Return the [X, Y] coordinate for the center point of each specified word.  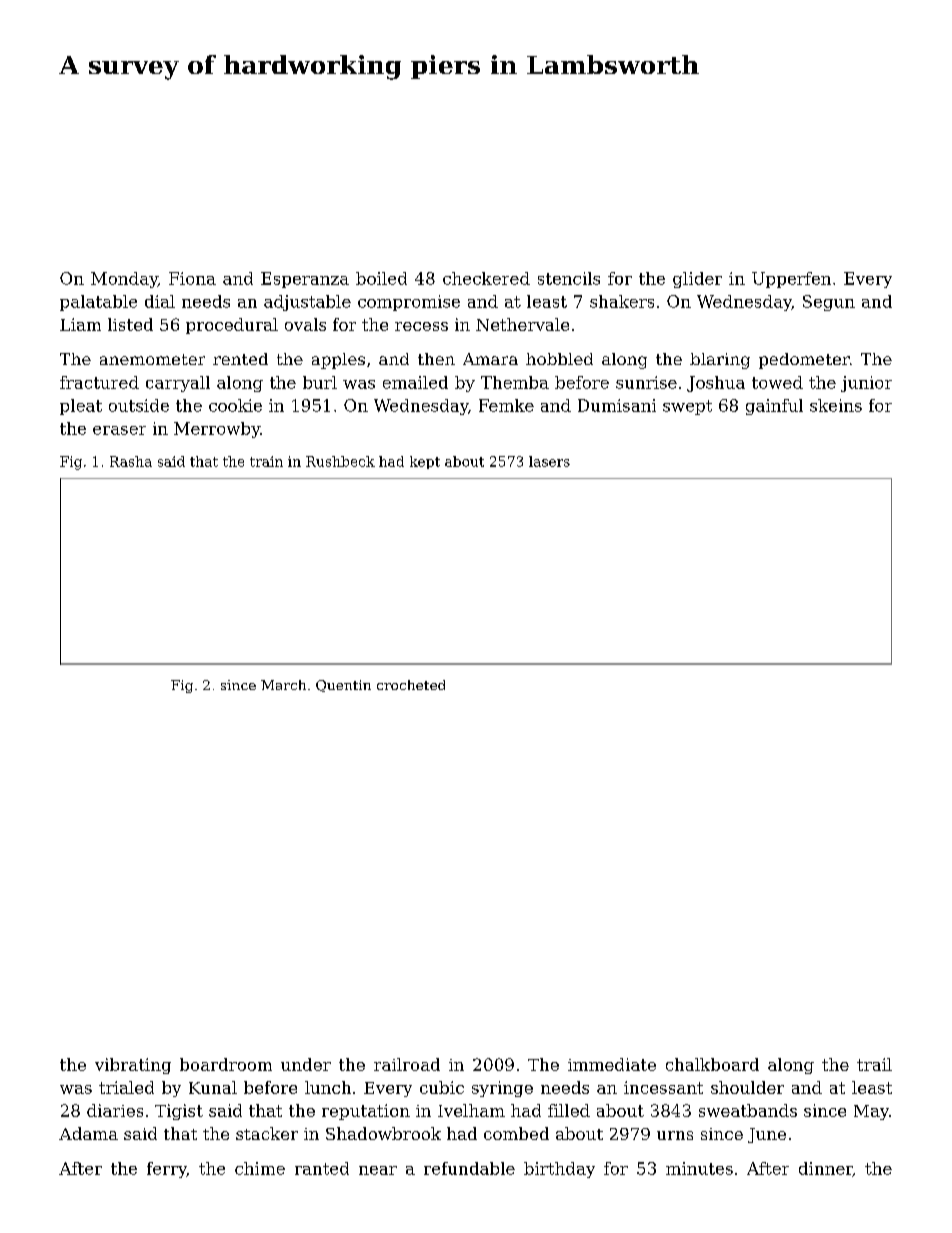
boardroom [226, 1064]
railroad [407, 1064]
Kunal [213, 1087]
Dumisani [617, 405]
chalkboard [712, 1064]
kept [425, 462]
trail [874, 1064]
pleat [81, 407]
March [283, 685]
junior [866, 384]
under [306, 1064]
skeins [836, 405]
